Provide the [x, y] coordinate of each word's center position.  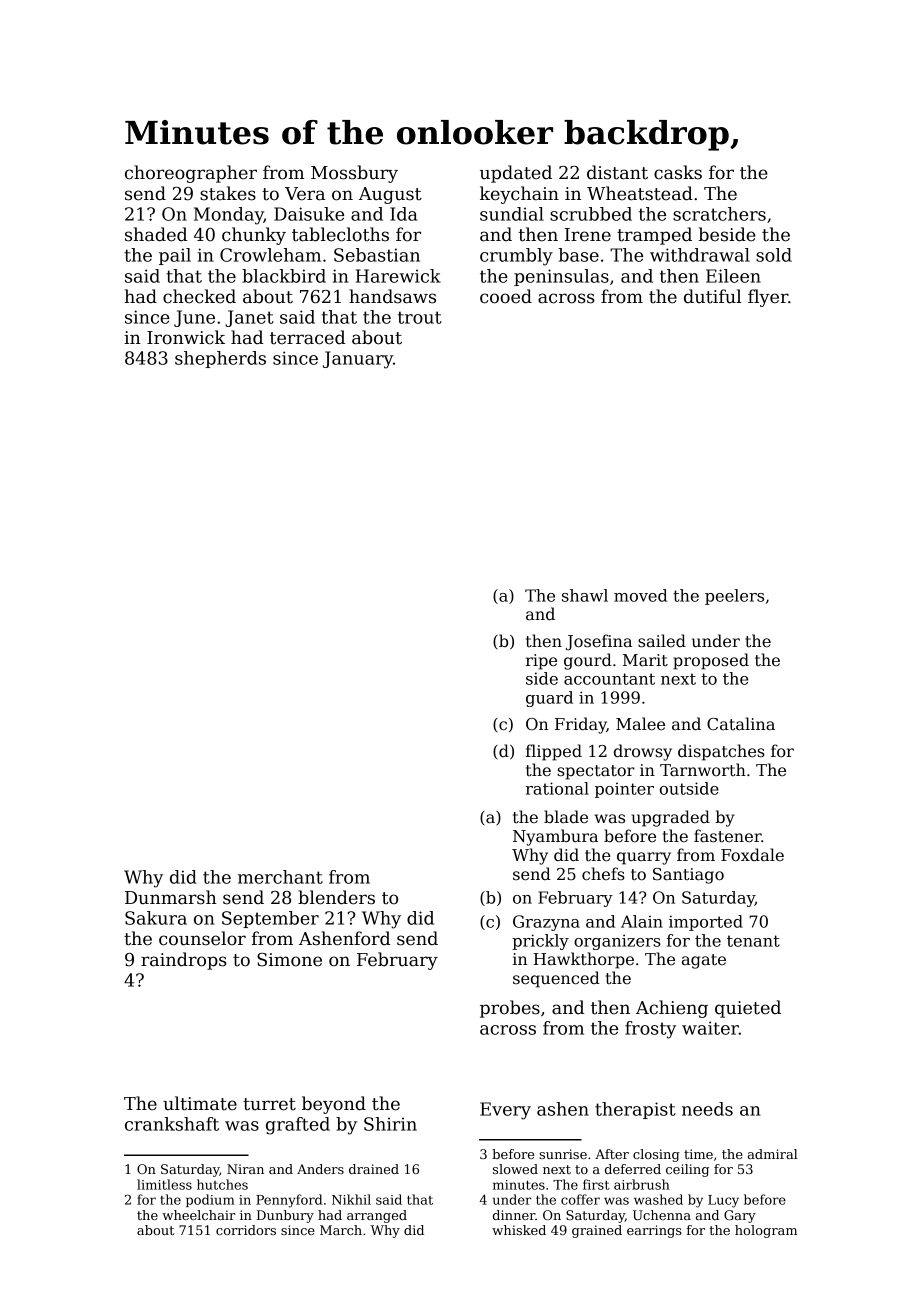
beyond [334, 1105]
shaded [156, 234]
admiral [773, 1154]
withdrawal [700, 255]
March [341, 1230]
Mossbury [354, 174]
